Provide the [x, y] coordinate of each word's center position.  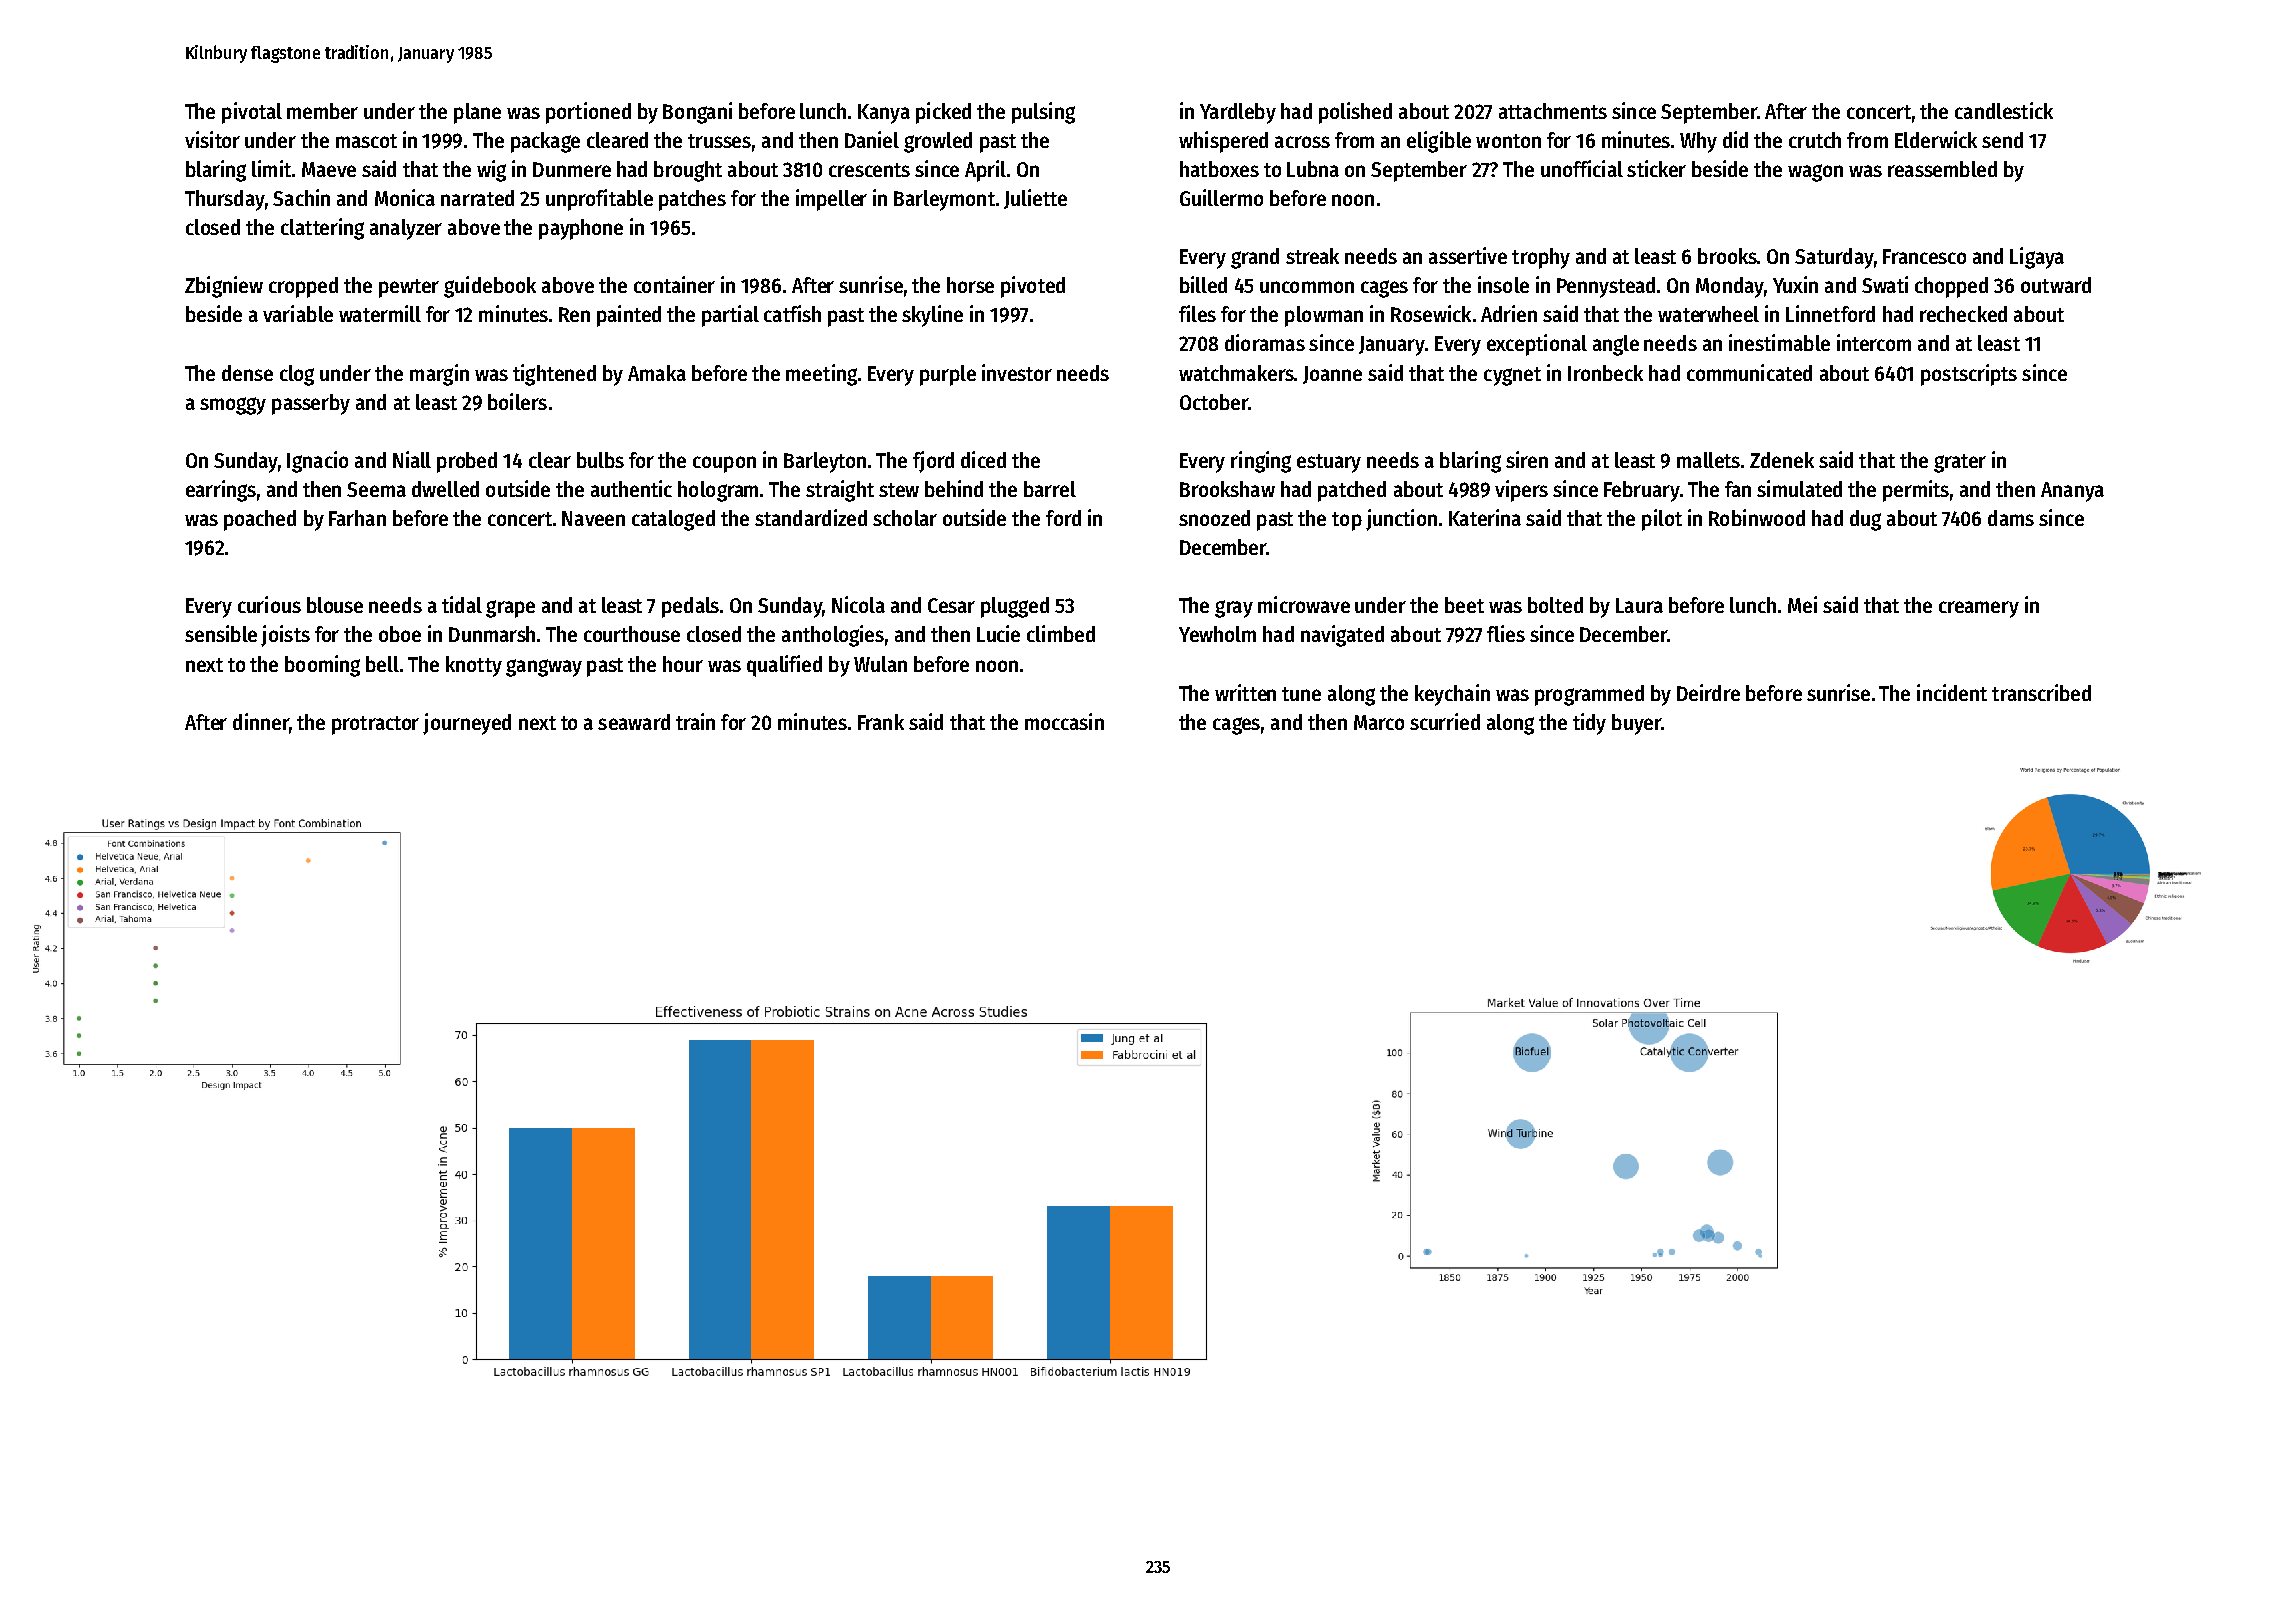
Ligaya [2037, 258]
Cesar [951, 605]
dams [2011, 518]
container [674, 284]
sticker [1656, 168]
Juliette [1035, 199]
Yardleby [1238, 113]
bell [382, 664]
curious [269, 604]
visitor [212, 139]
